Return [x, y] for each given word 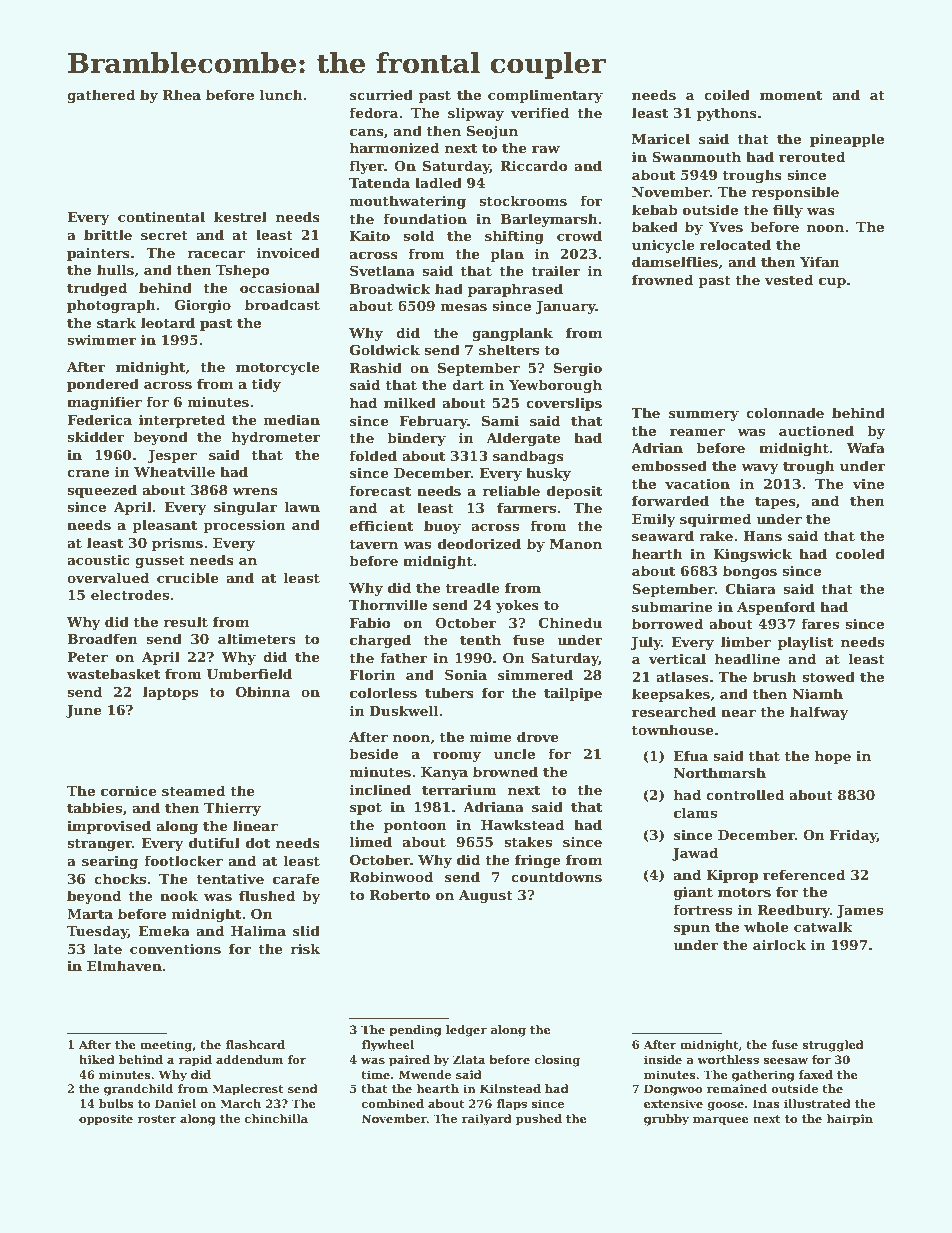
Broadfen [102, 638]
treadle [473, 587]
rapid [195, 1061]
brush [775, 676]
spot [366, 809]
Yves [726, 227]
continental [161, 216]
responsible [795, 193]
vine [868, 484]
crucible [188, 577]
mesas [464, 307]
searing [110, 862]
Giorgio [203, 306]
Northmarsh [720, 772]
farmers [526, 507]
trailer [555, 270]
